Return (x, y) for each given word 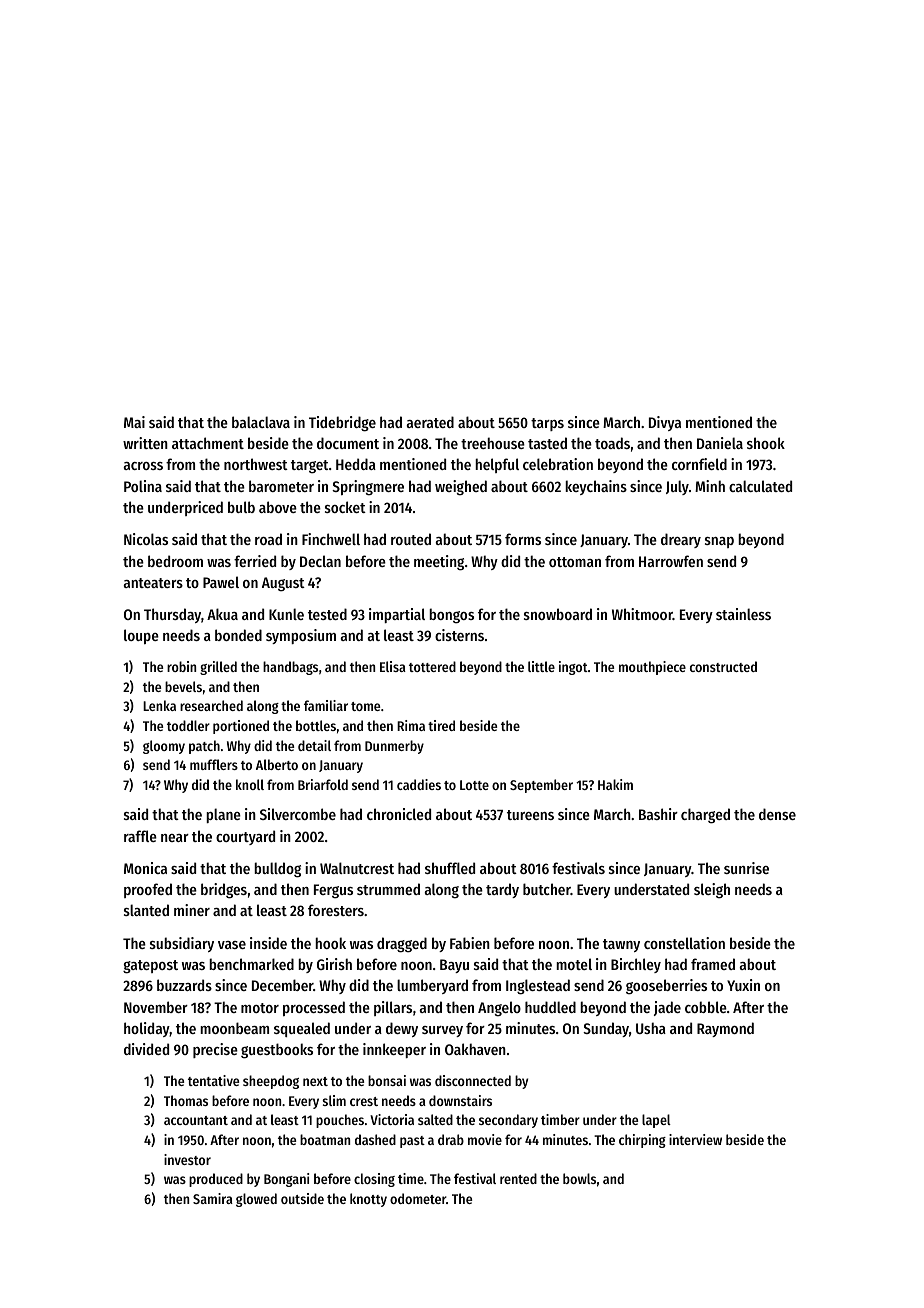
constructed (723, 666)
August (283, 584)
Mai (134, 422)
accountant (196, 1120)
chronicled (399, 814)
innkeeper (394, 1050)
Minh (710, 486)
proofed (148, 890)
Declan (320, 561)
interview (695, 1139)
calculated (760, 486)
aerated (430, 422)
